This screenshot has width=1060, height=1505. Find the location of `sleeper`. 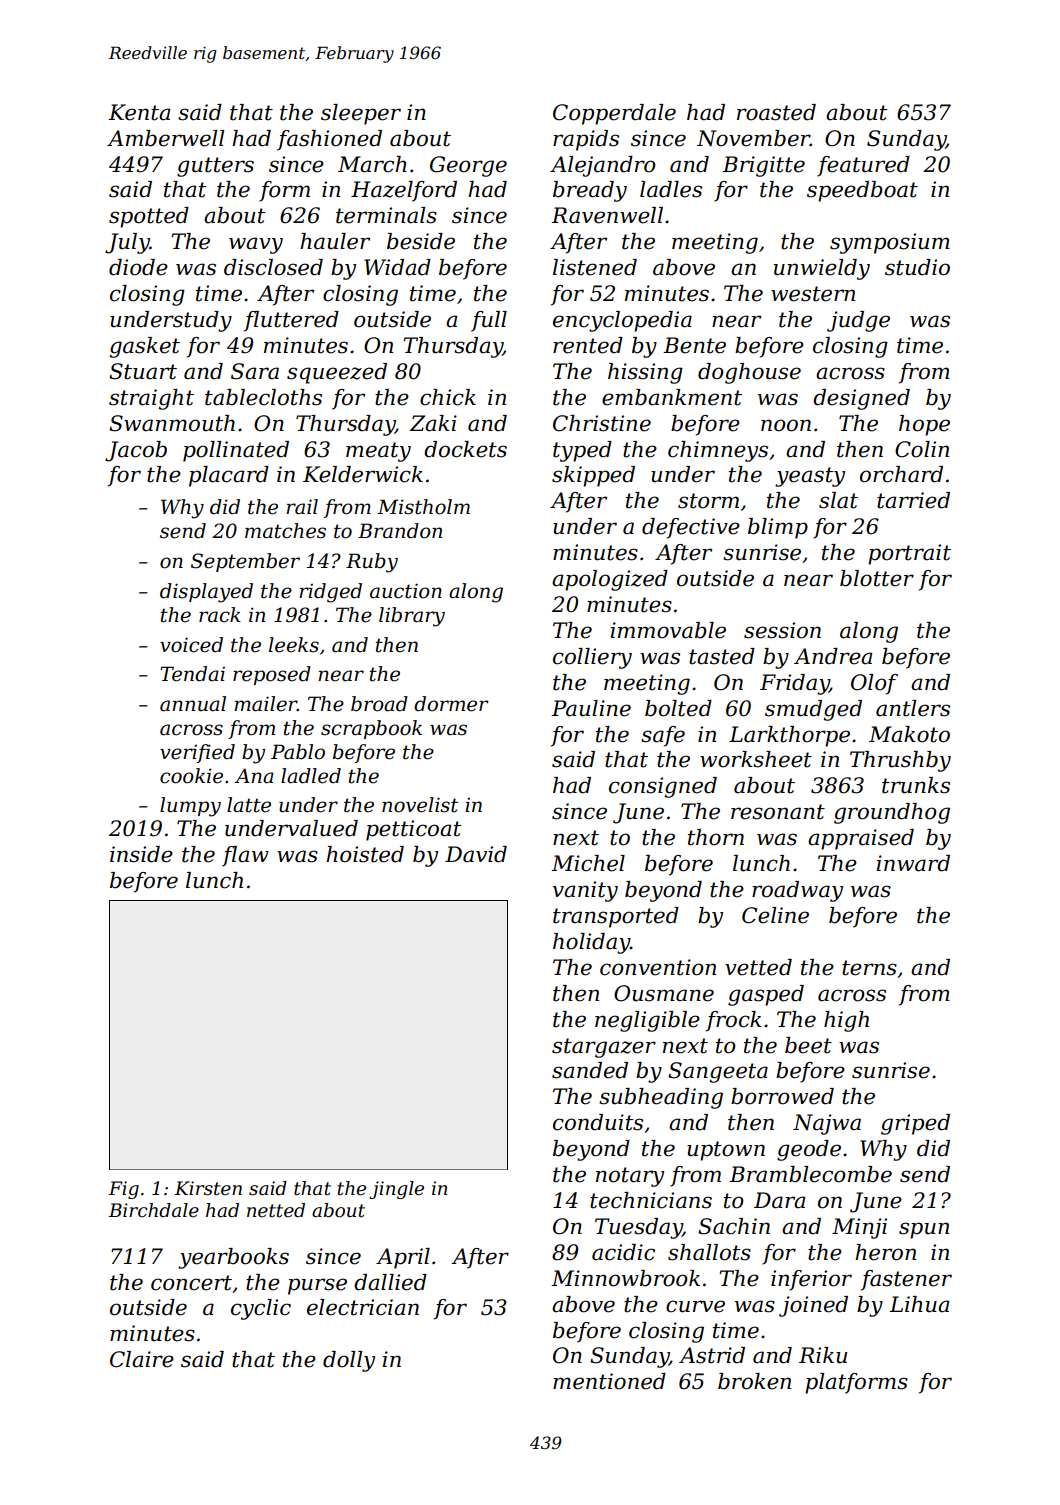

sleeper is located at coordinates (361, 114).
